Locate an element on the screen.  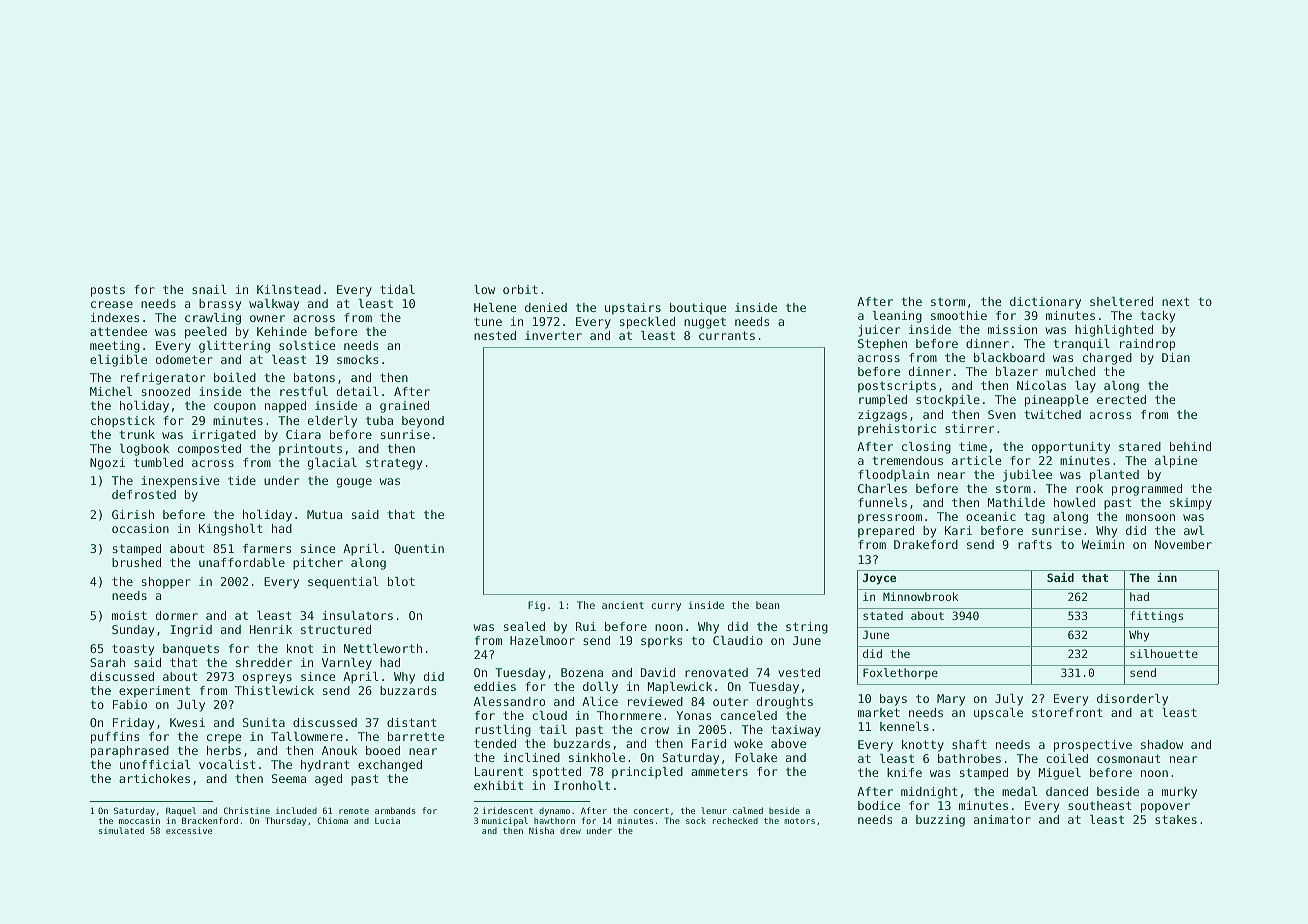
Mary is located at coordinates (951, 700).
